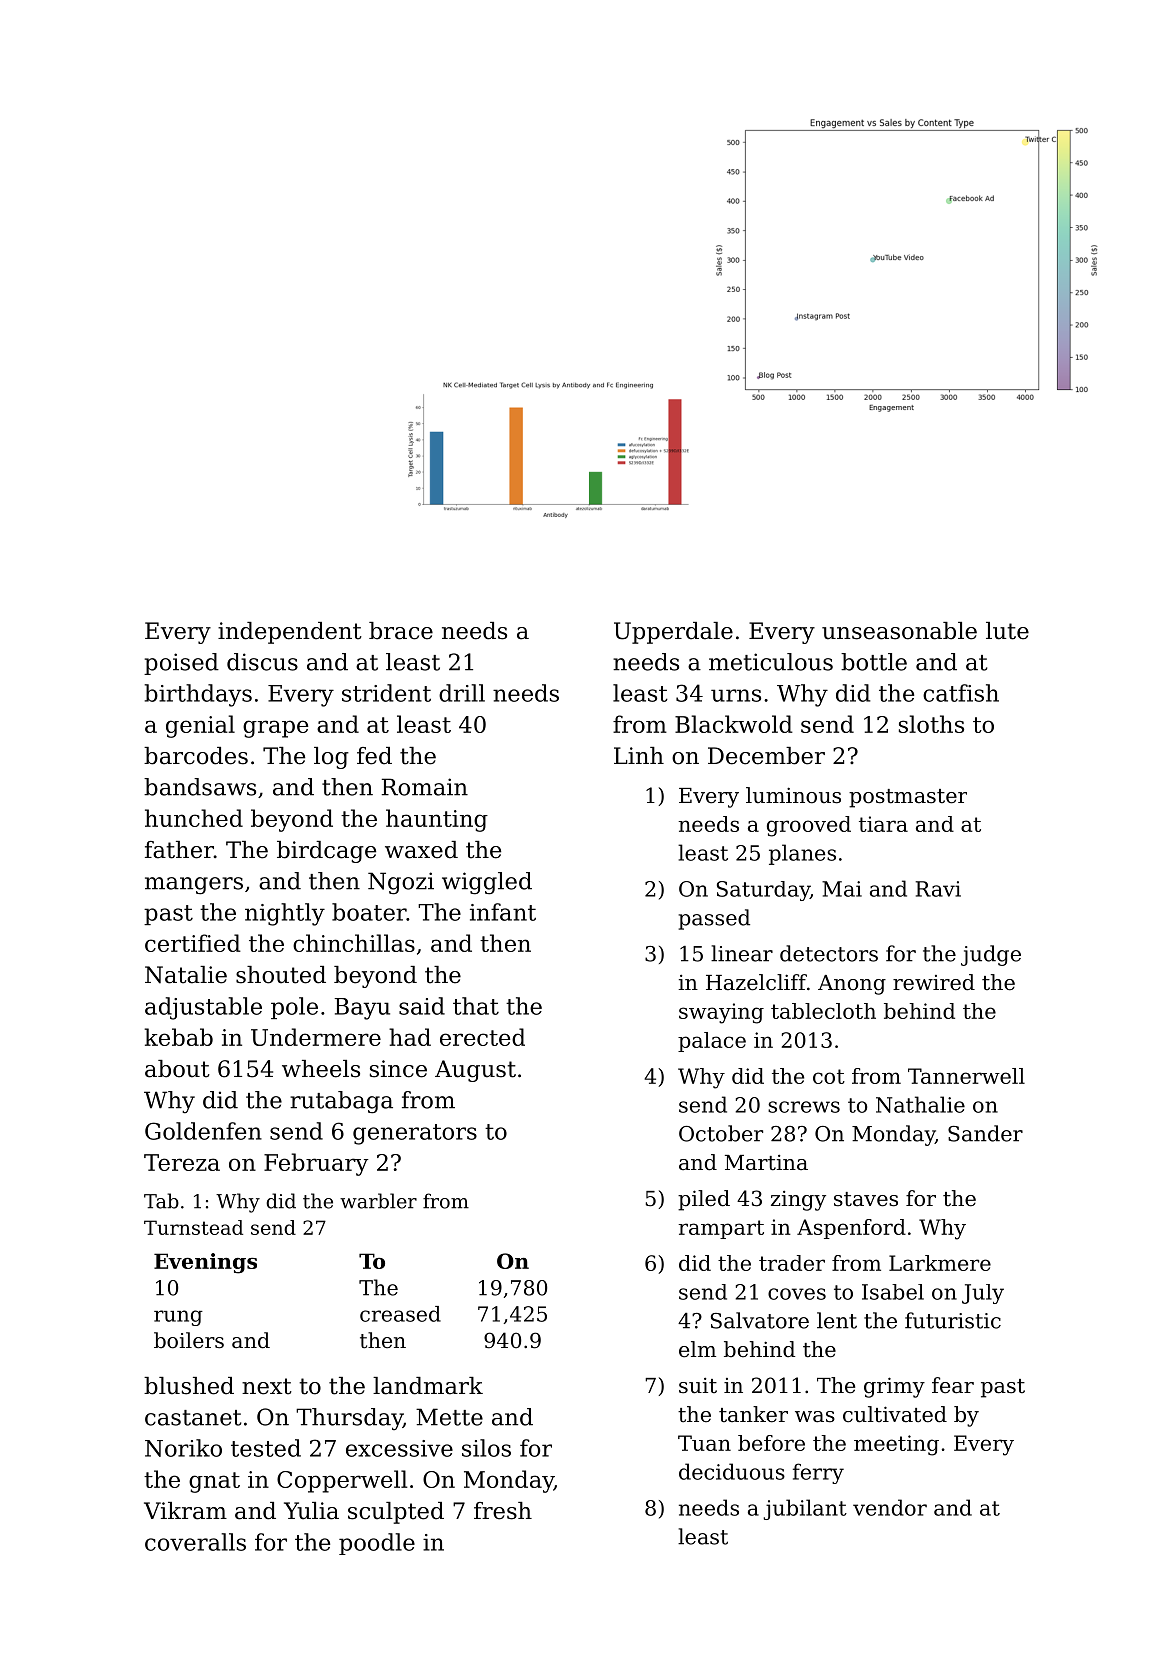 The height and width of the document is (1660, 1174). Describe the element at coordinates (742, 953) in the document. I see `linear` at that location.
